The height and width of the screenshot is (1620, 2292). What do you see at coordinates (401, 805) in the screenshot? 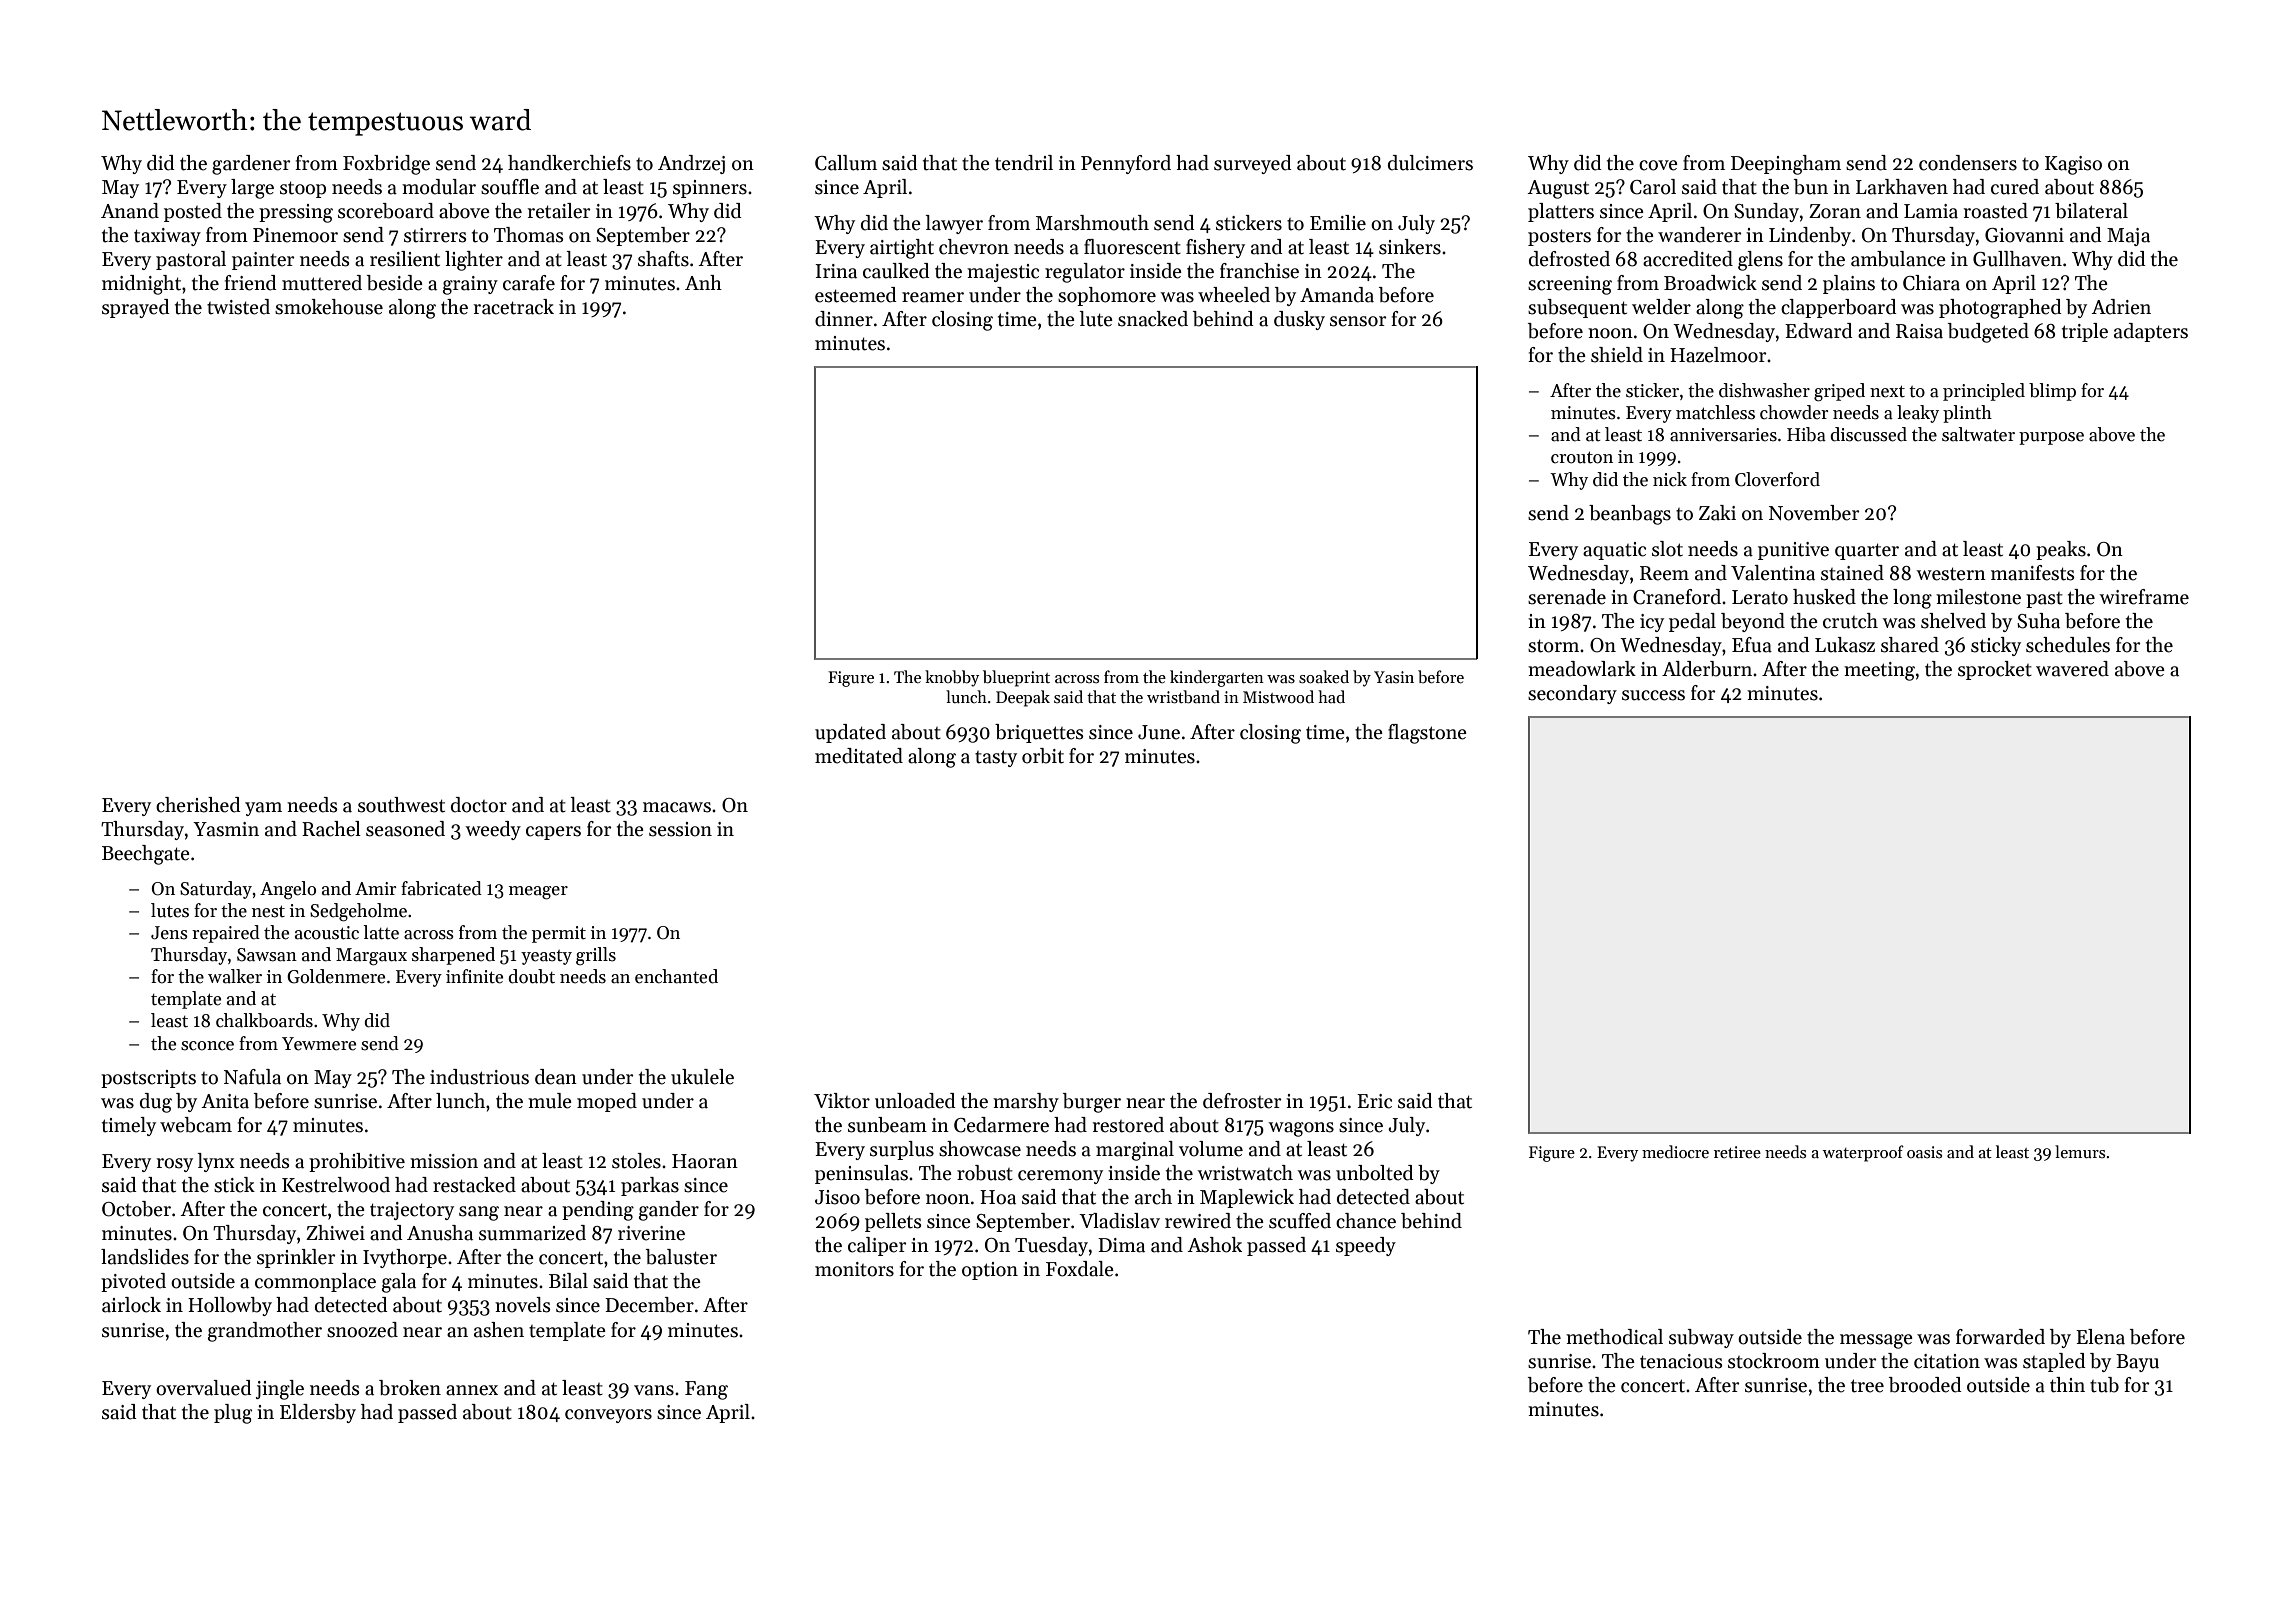
I see `southwest` at bounding box center [401, 805].
